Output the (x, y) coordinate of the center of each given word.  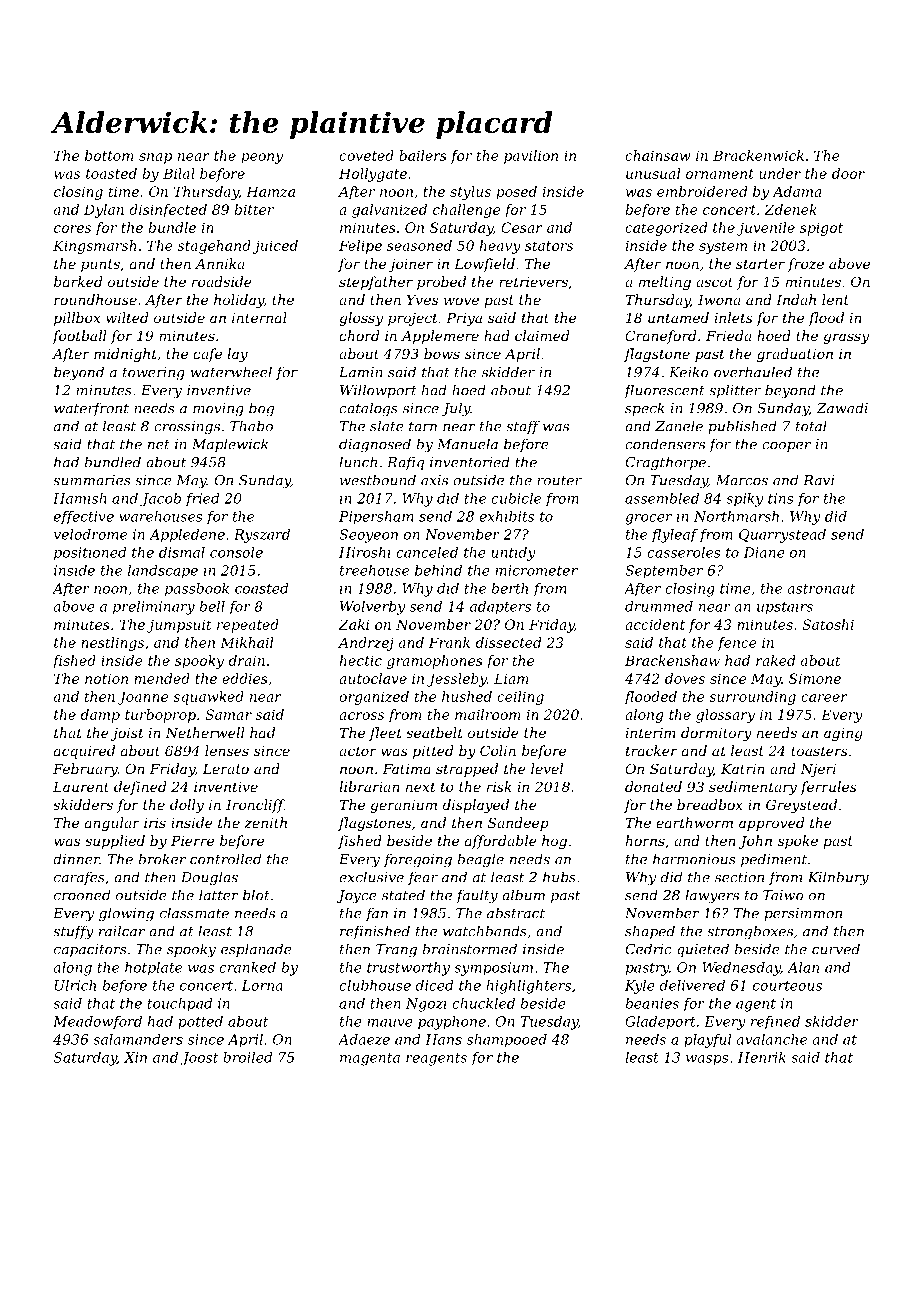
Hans (443, 1039)
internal (259, 317)
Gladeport (660, 1023)
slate (387, 426)
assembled (662, 498)
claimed (542, 335)
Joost (199, 1059)
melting (665, 283)
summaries (92, 480)
